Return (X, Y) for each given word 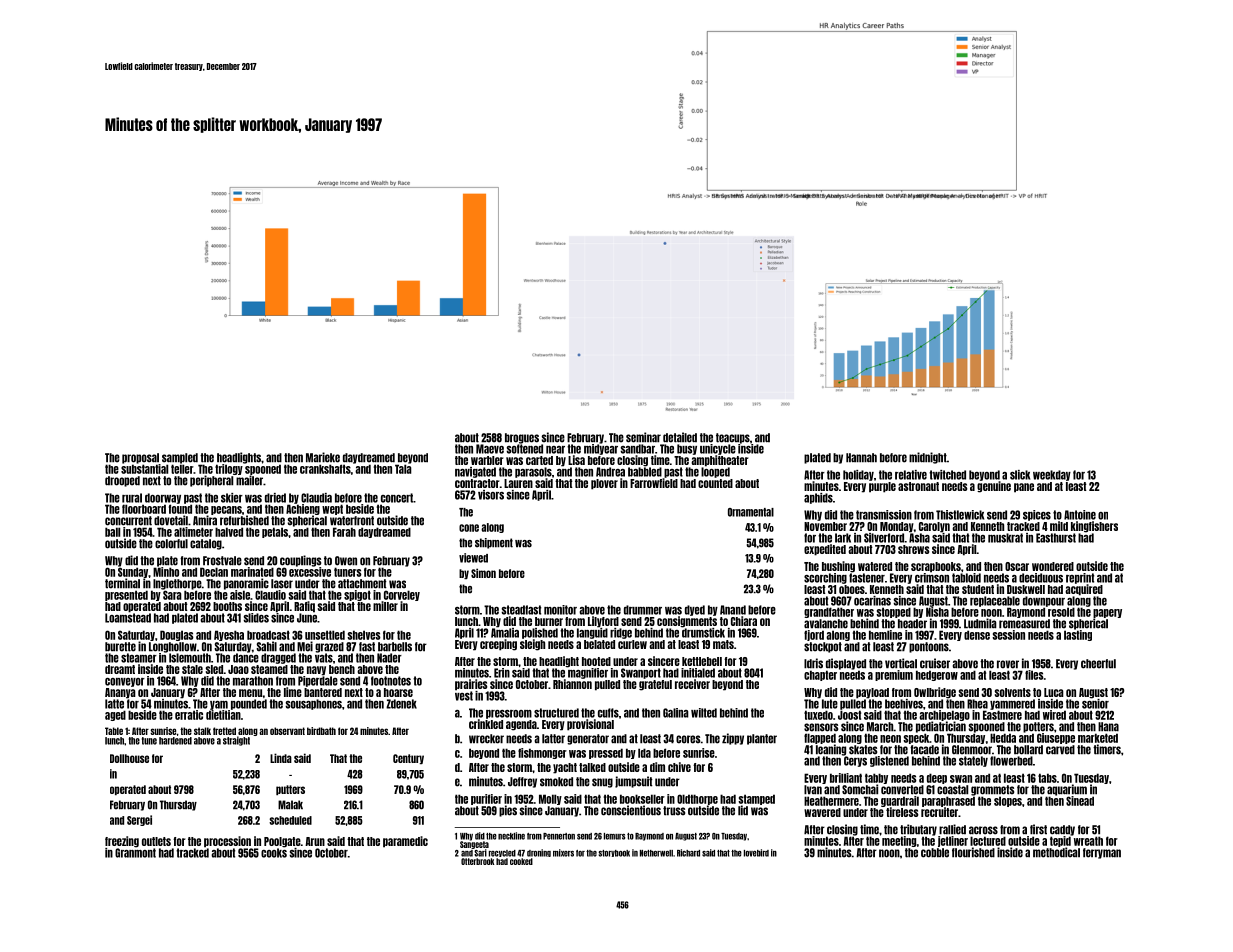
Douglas (177, 635)
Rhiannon (572, 684)
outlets (156, 841)
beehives (904, 704)
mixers (563, 853)
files (1034, 675)
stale (192, 669)
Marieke (323, 457)
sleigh (532, 645)
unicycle (718, 449)
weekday (1052, 475)
